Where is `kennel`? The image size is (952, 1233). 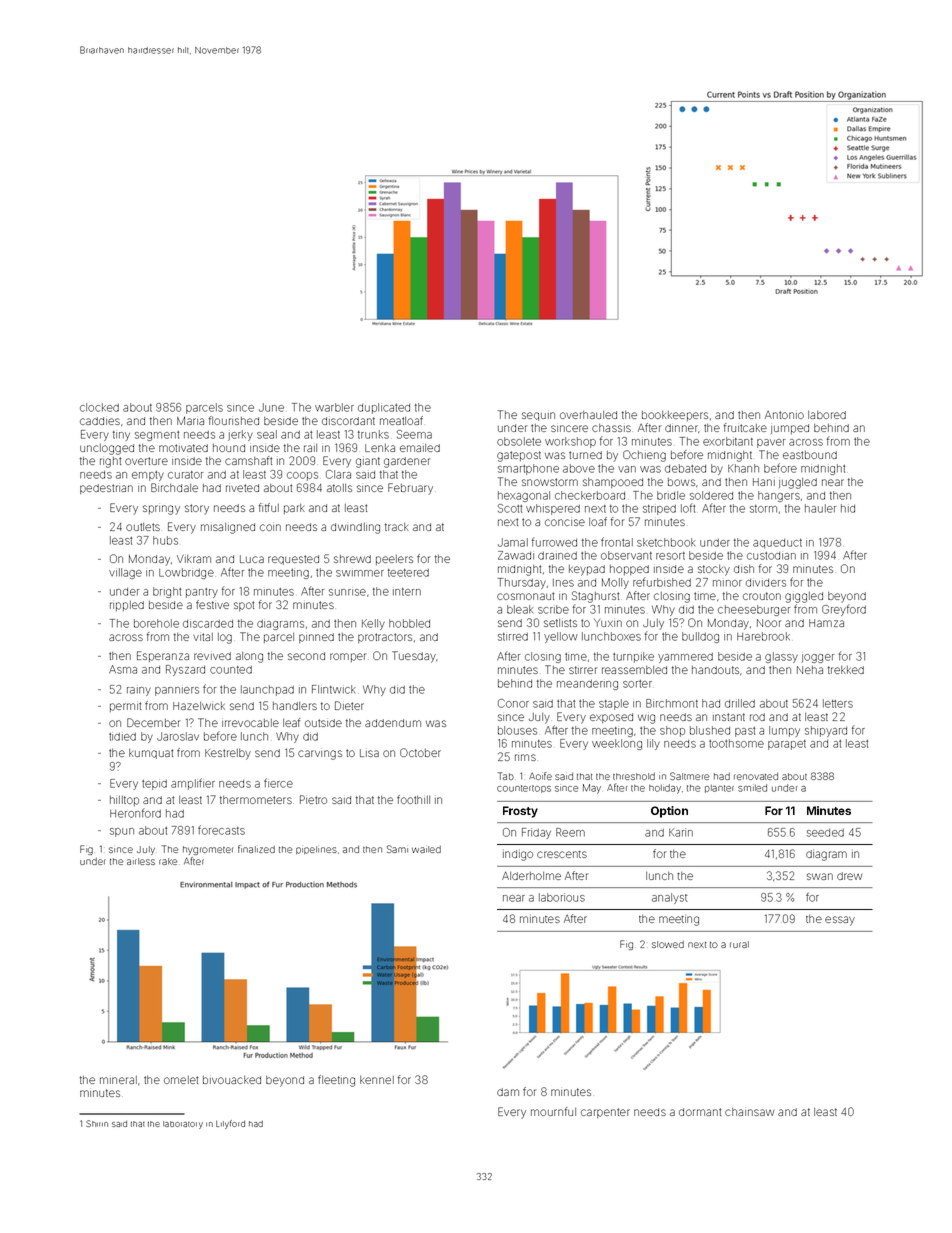
kennel is located at coordinates (377, 1080).
